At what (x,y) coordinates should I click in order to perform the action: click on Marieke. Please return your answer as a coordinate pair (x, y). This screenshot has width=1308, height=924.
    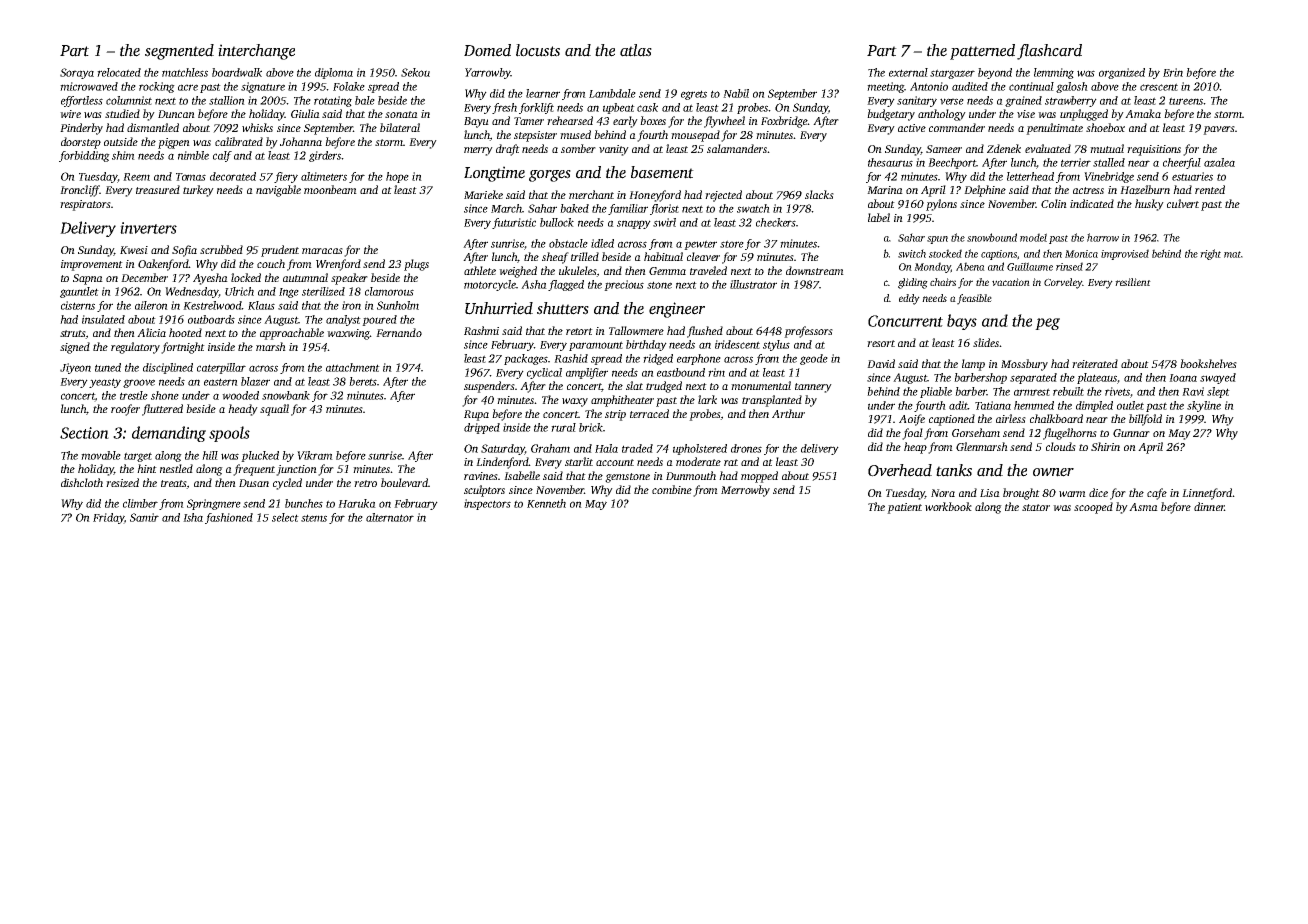
    Looking at the image, I should click on (483, 194).
